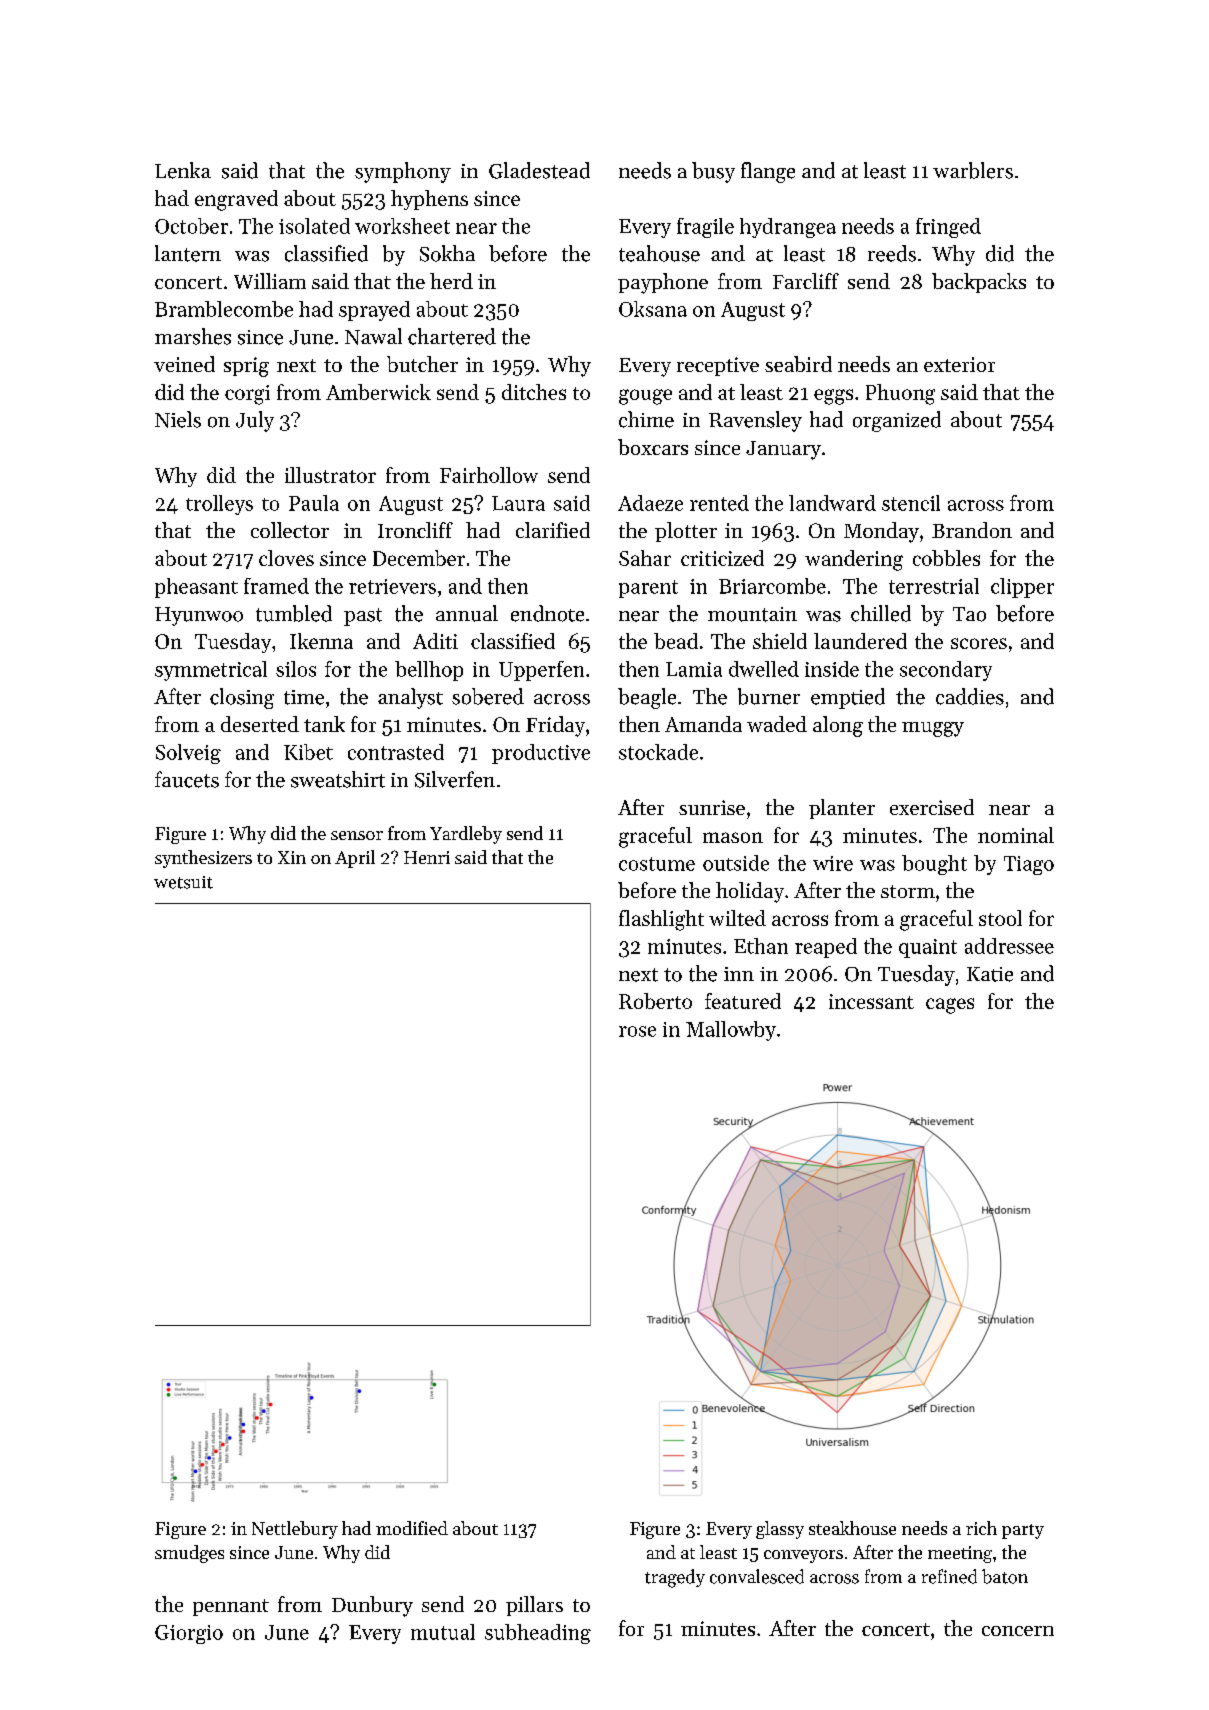  What do you see at coordinates (184, 364) in the image?
I see `veined` at bounding box center [184, 364].
